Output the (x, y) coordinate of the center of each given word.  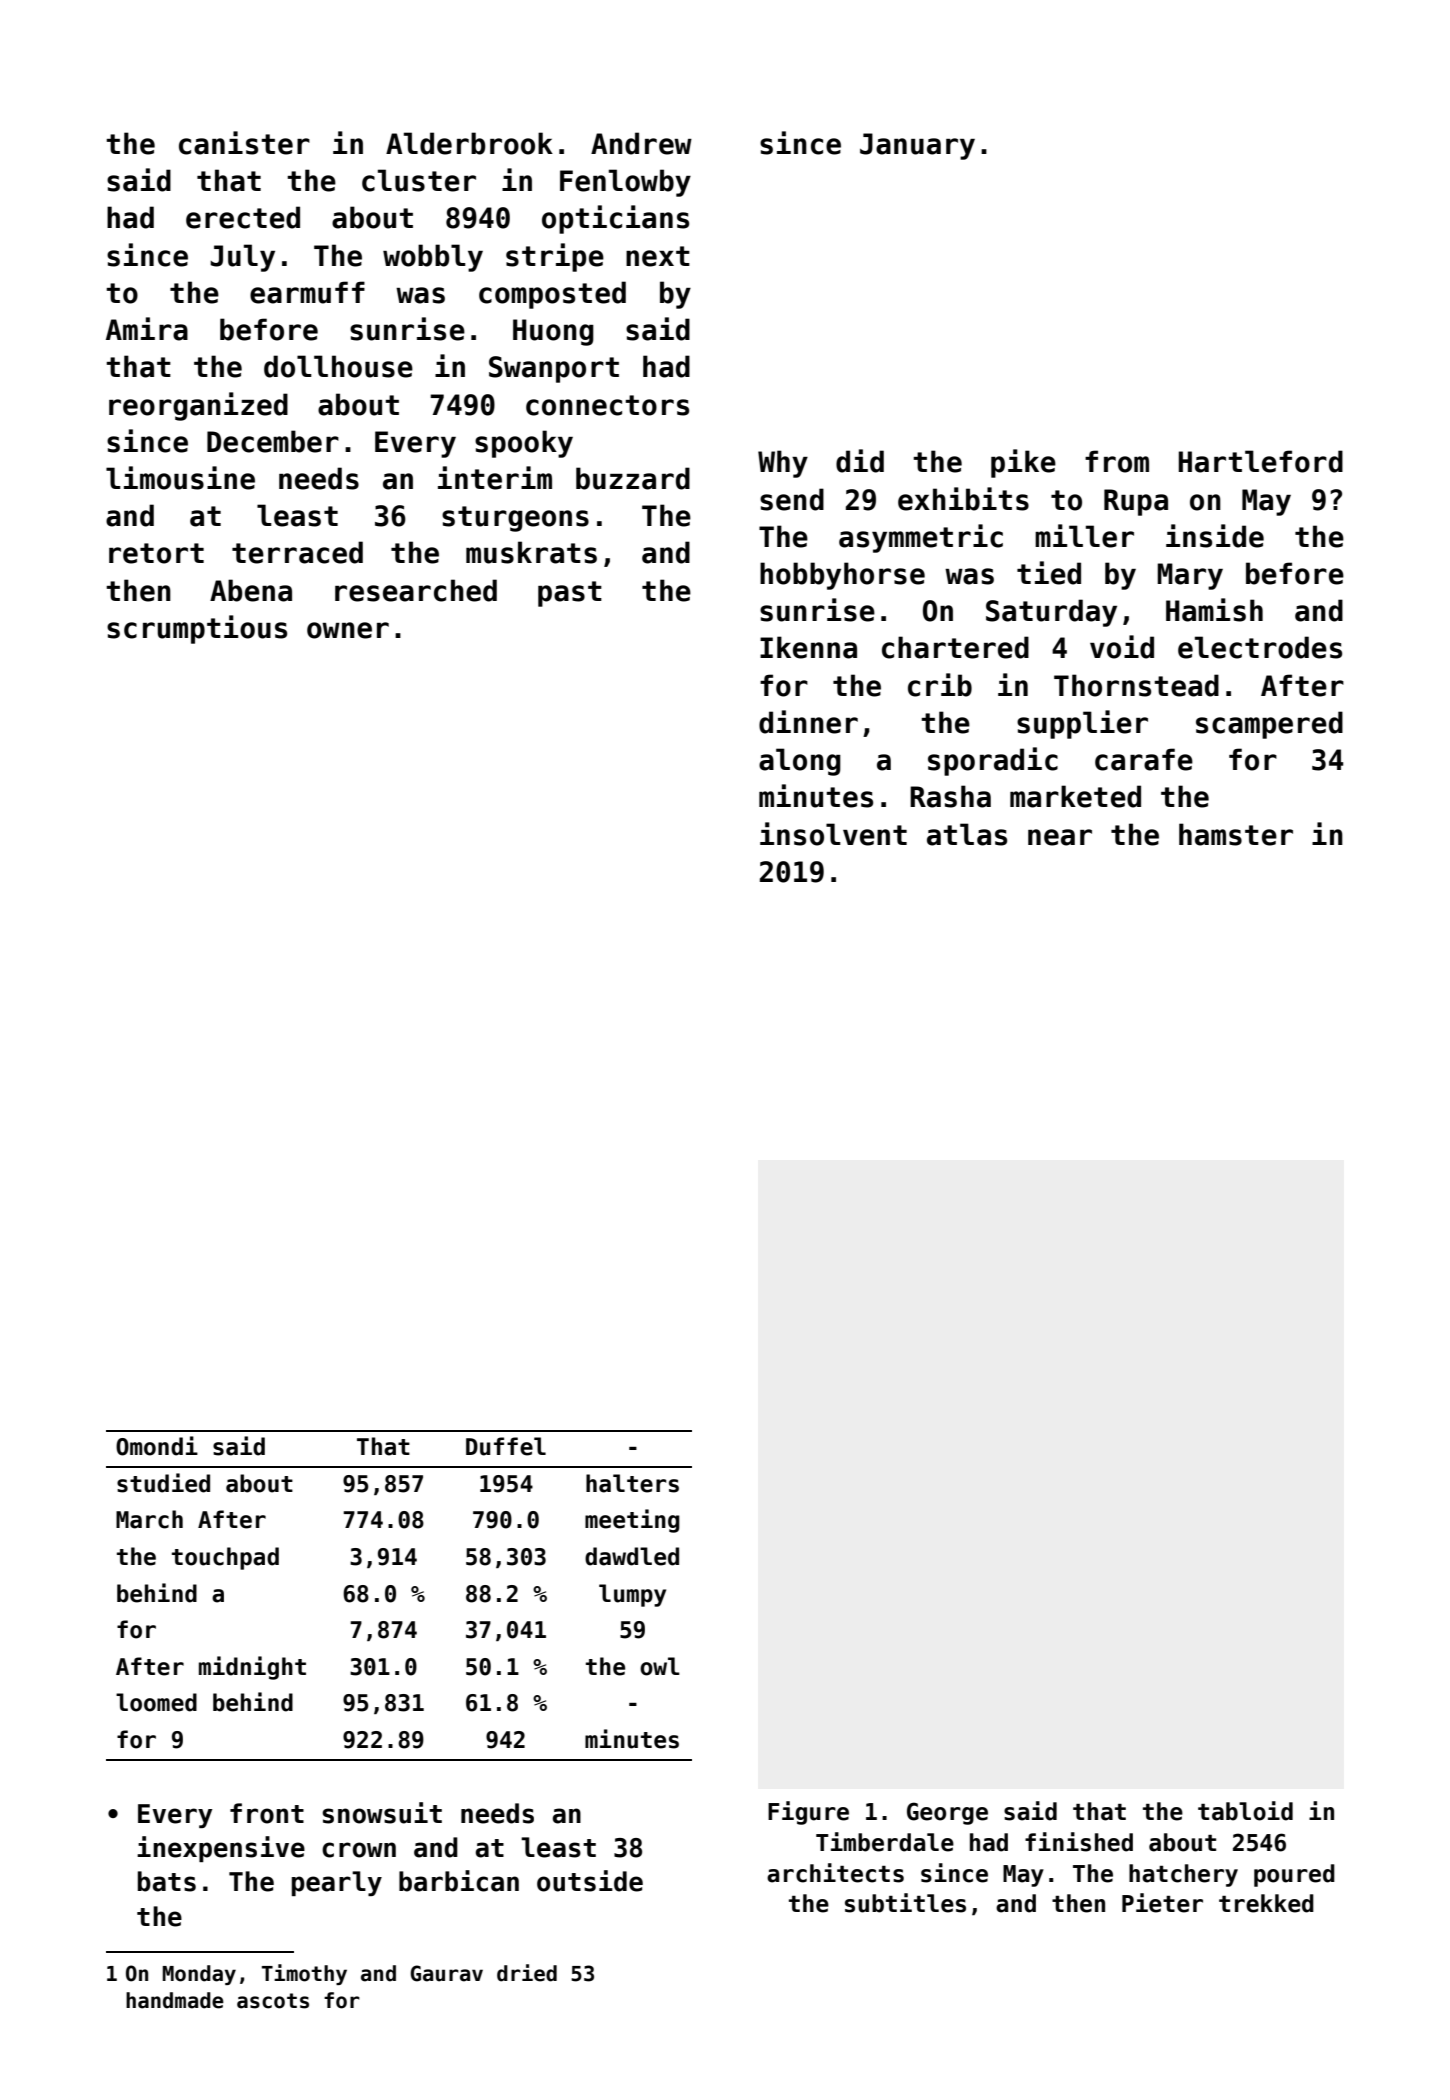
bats (167, 1881)
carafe (1144, 759)
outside (590, 1881)
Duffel (506, 1446)
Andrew (641, 143)
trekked (1266, 1903)
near (1060, 837)
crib (940, 685)
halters (632, 1483)
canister (244, 143)
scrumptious (197, 629)
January (917, 146)
